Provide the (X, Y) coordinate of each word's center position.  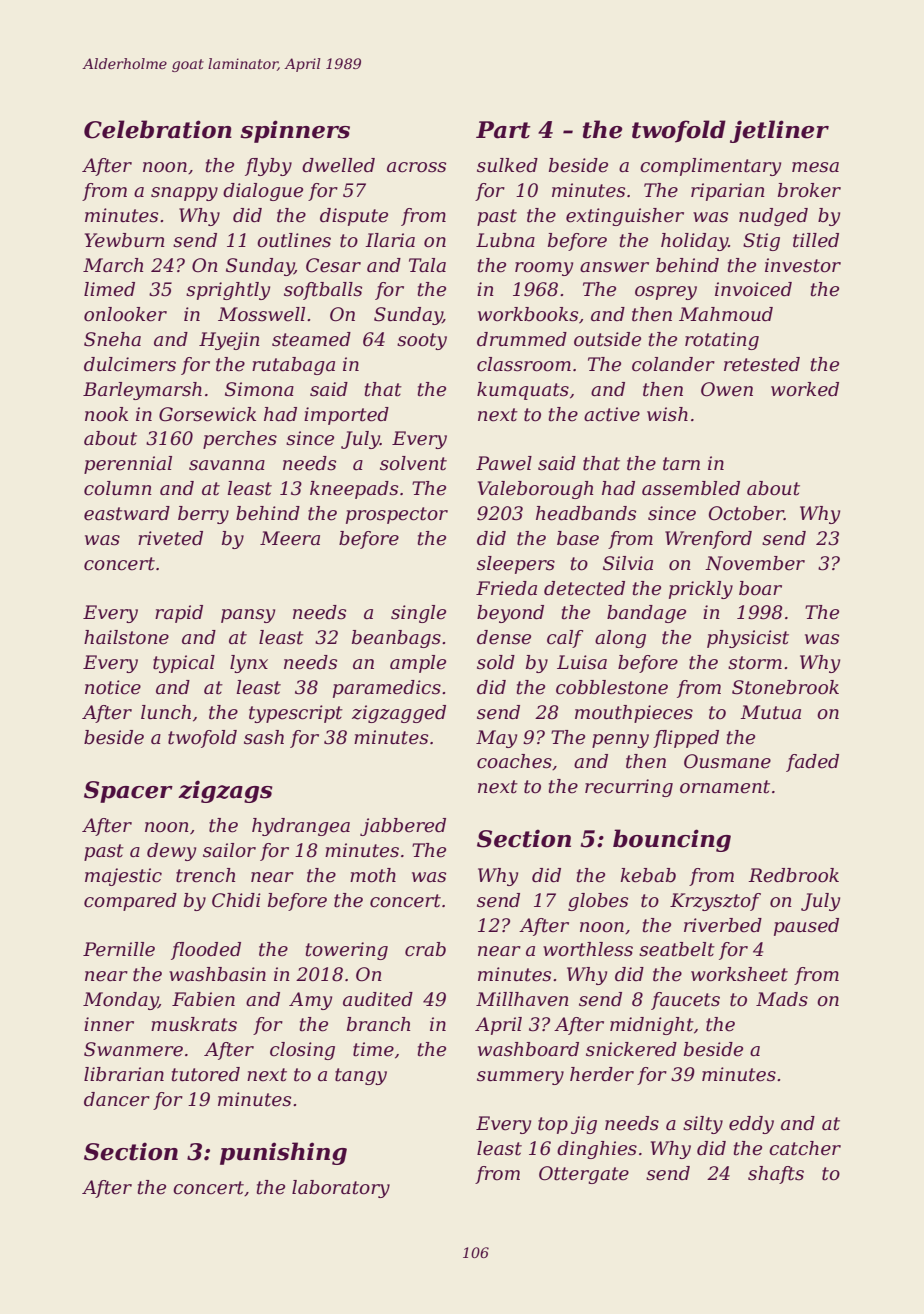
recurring (629, 788)
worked (805, 389)
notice (113, 687)
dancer (117, 1099)
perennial (128, 465)
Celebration (158, 129)
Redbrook (793, 875)
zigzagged (399, 714)
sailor (229, 850)
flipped (686, 739)
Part (503, 130)
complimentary (710, 167)
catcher (805, 1148)
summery (520, 1078)
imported (346, 416)
